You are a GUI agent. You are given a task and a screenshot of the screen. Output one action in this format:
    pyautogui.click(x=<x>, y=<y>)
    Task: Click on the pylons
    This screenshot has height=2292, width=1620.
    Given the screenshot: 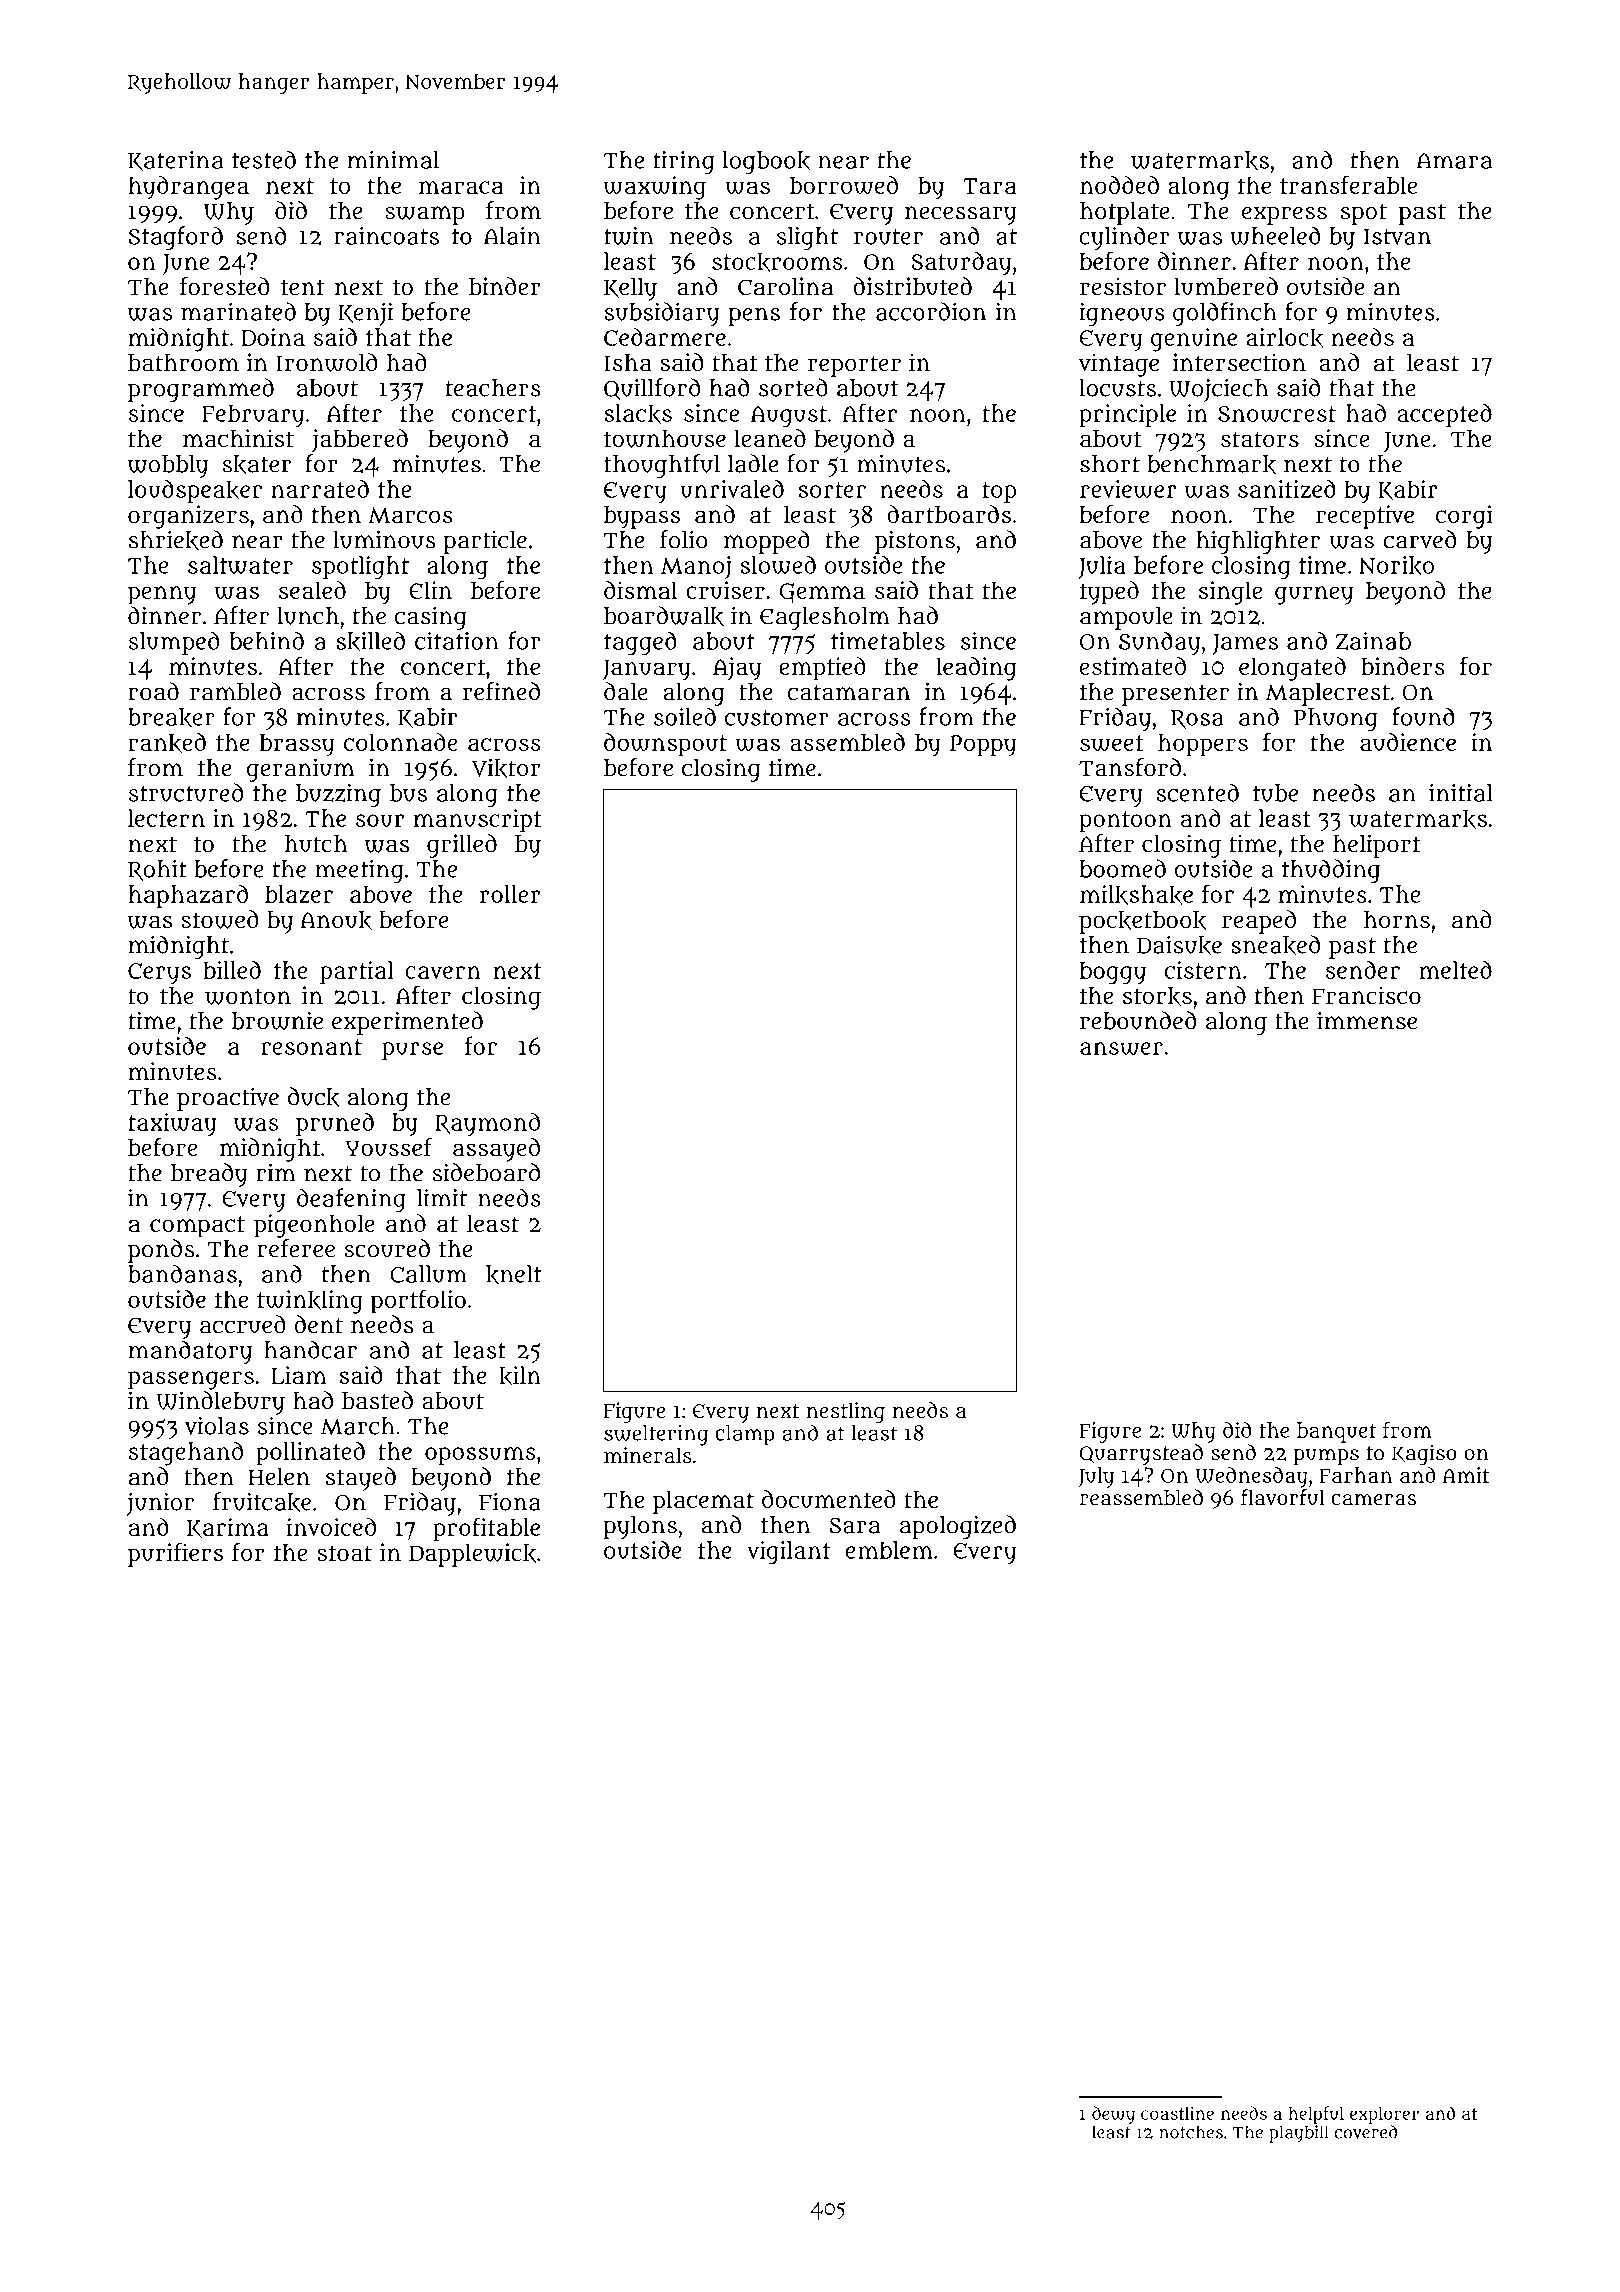 What is the action you would take?
    pyautogui.click(x=640, y=1527)
